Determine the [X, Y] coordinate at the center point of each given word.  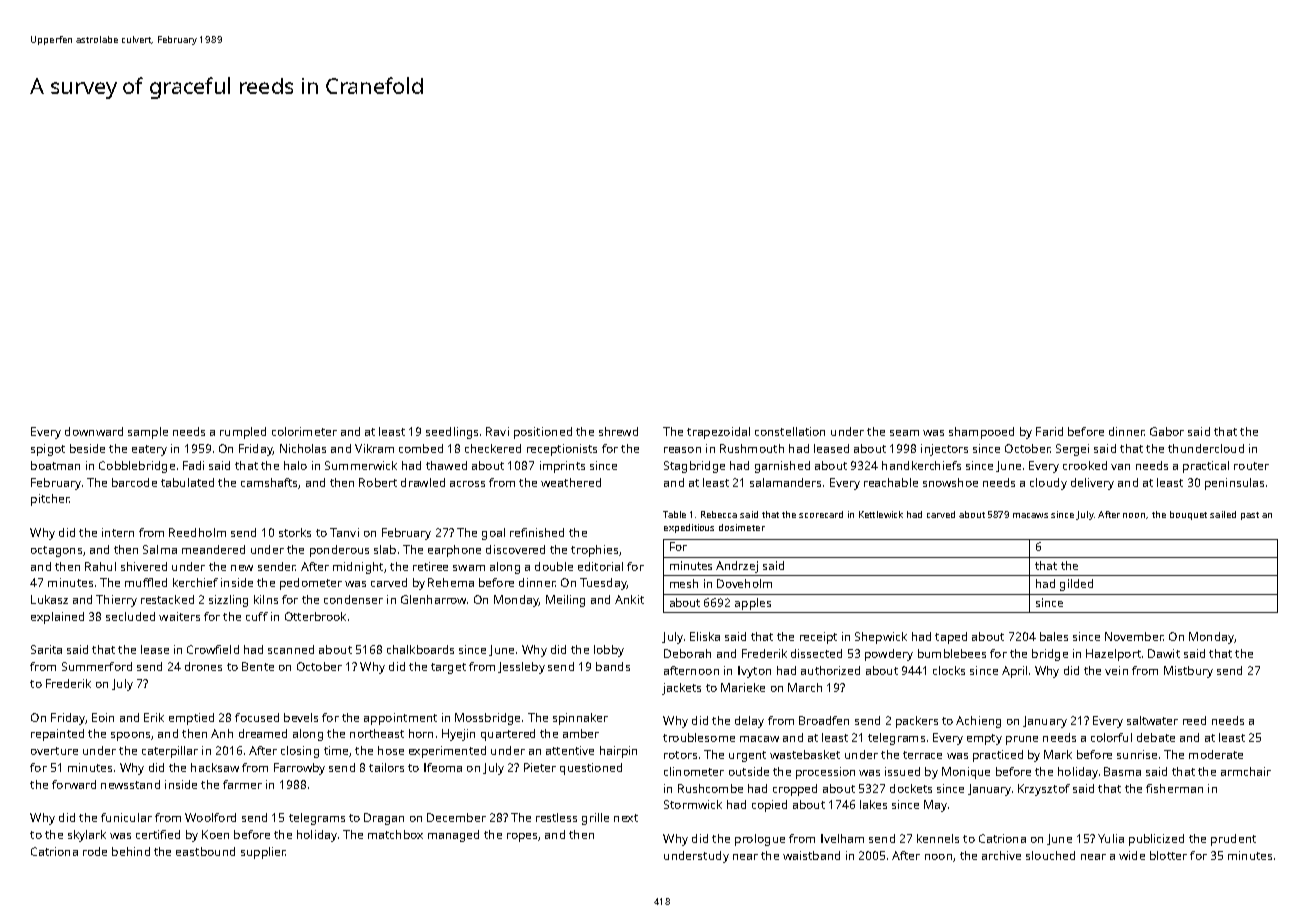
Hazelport [1113, 655]
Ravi [497, 431]
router [1251, 466]
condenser [353, 599]
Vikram [374, 448]
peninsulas [1234, 484]
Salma [160, 549]
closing [300, 752]
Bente [258, 666]
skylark [87, 836]
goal [493, 534]
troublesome [699, 737]
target [448, 668]
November [1134, 636]
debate [1156, 737]
